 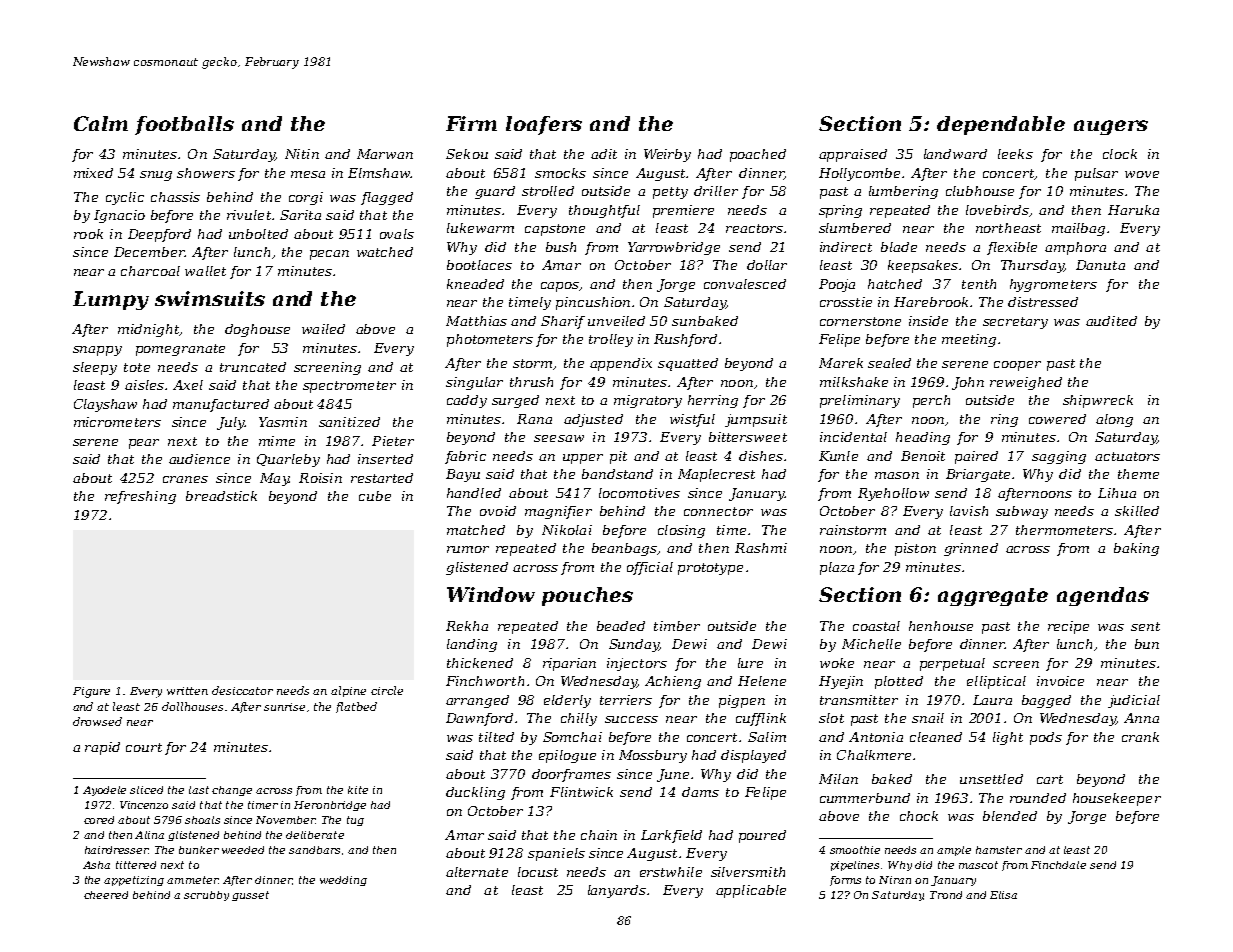 What do you see at coordinates (221, 496) in the document?
I see `breadstick` at bounding box center [221, 496].
